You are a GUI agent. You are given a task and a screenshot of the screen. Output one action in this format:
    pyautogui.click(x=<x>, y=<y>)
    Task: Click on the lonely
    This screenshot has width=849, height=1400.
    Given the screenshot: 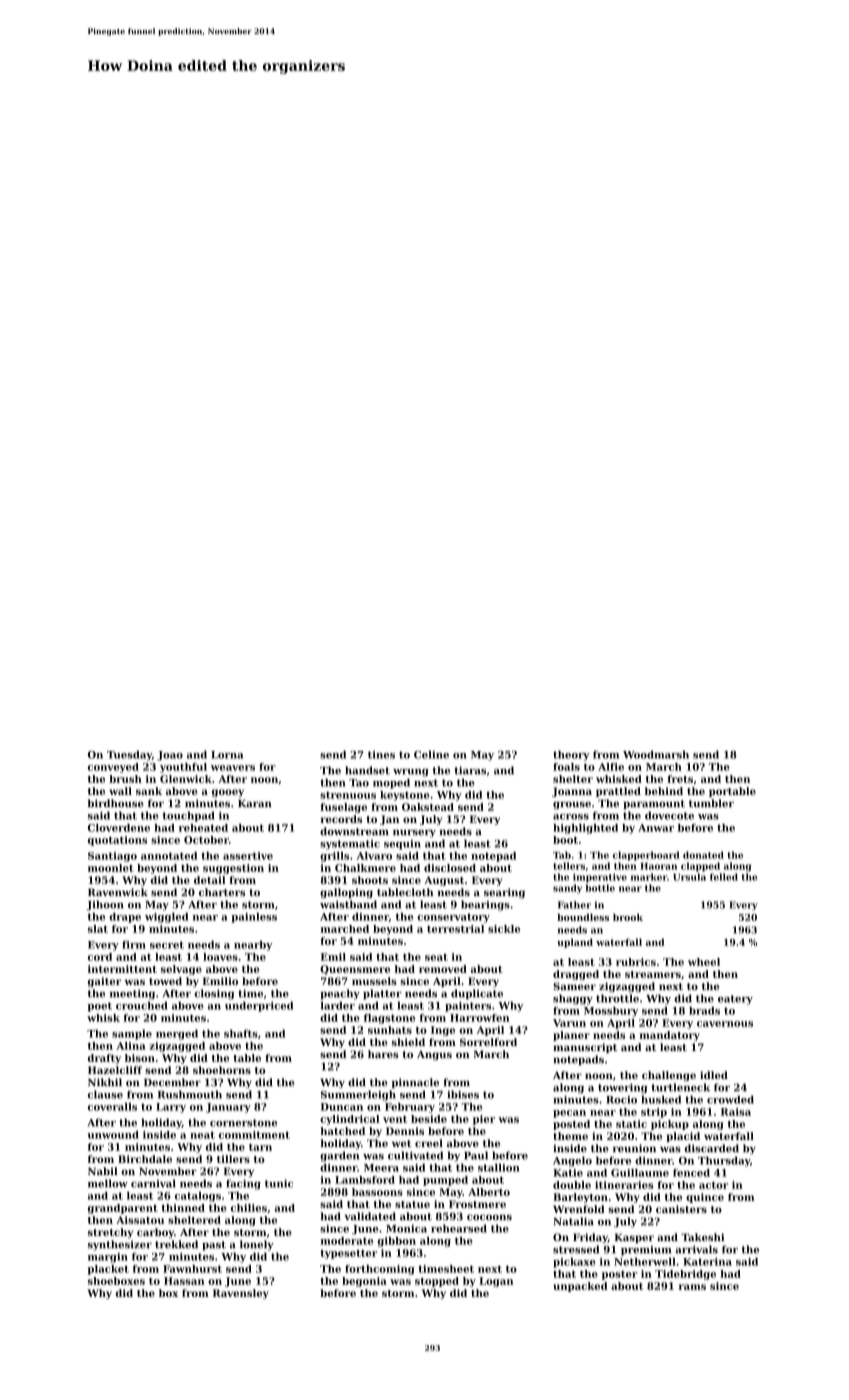 What is the action you would take?
    pyautogui.click(x=257, y=1245)
